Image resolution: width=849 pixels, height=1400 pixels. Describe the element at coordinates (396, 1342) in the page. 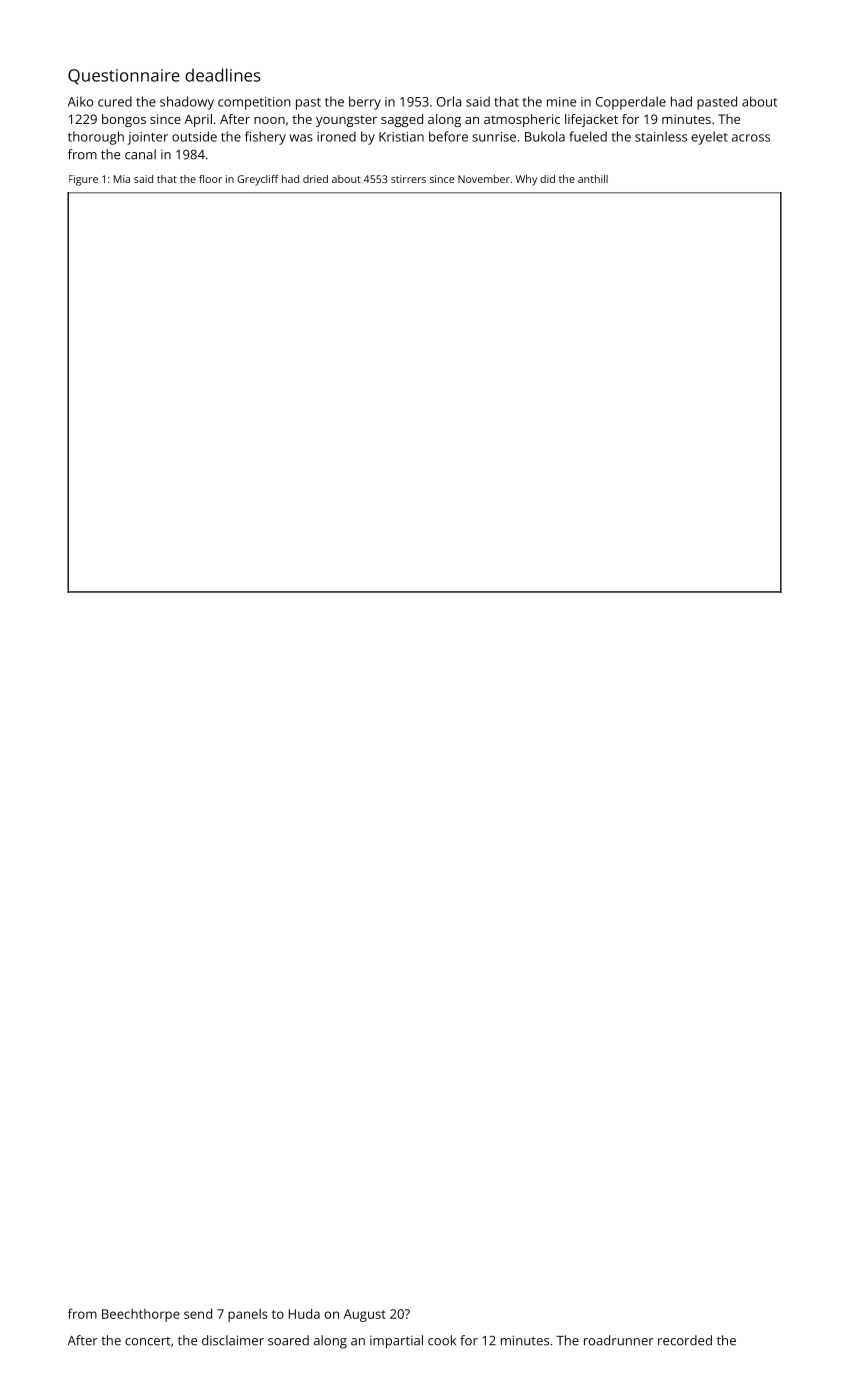

I see `impartial` at that location.
